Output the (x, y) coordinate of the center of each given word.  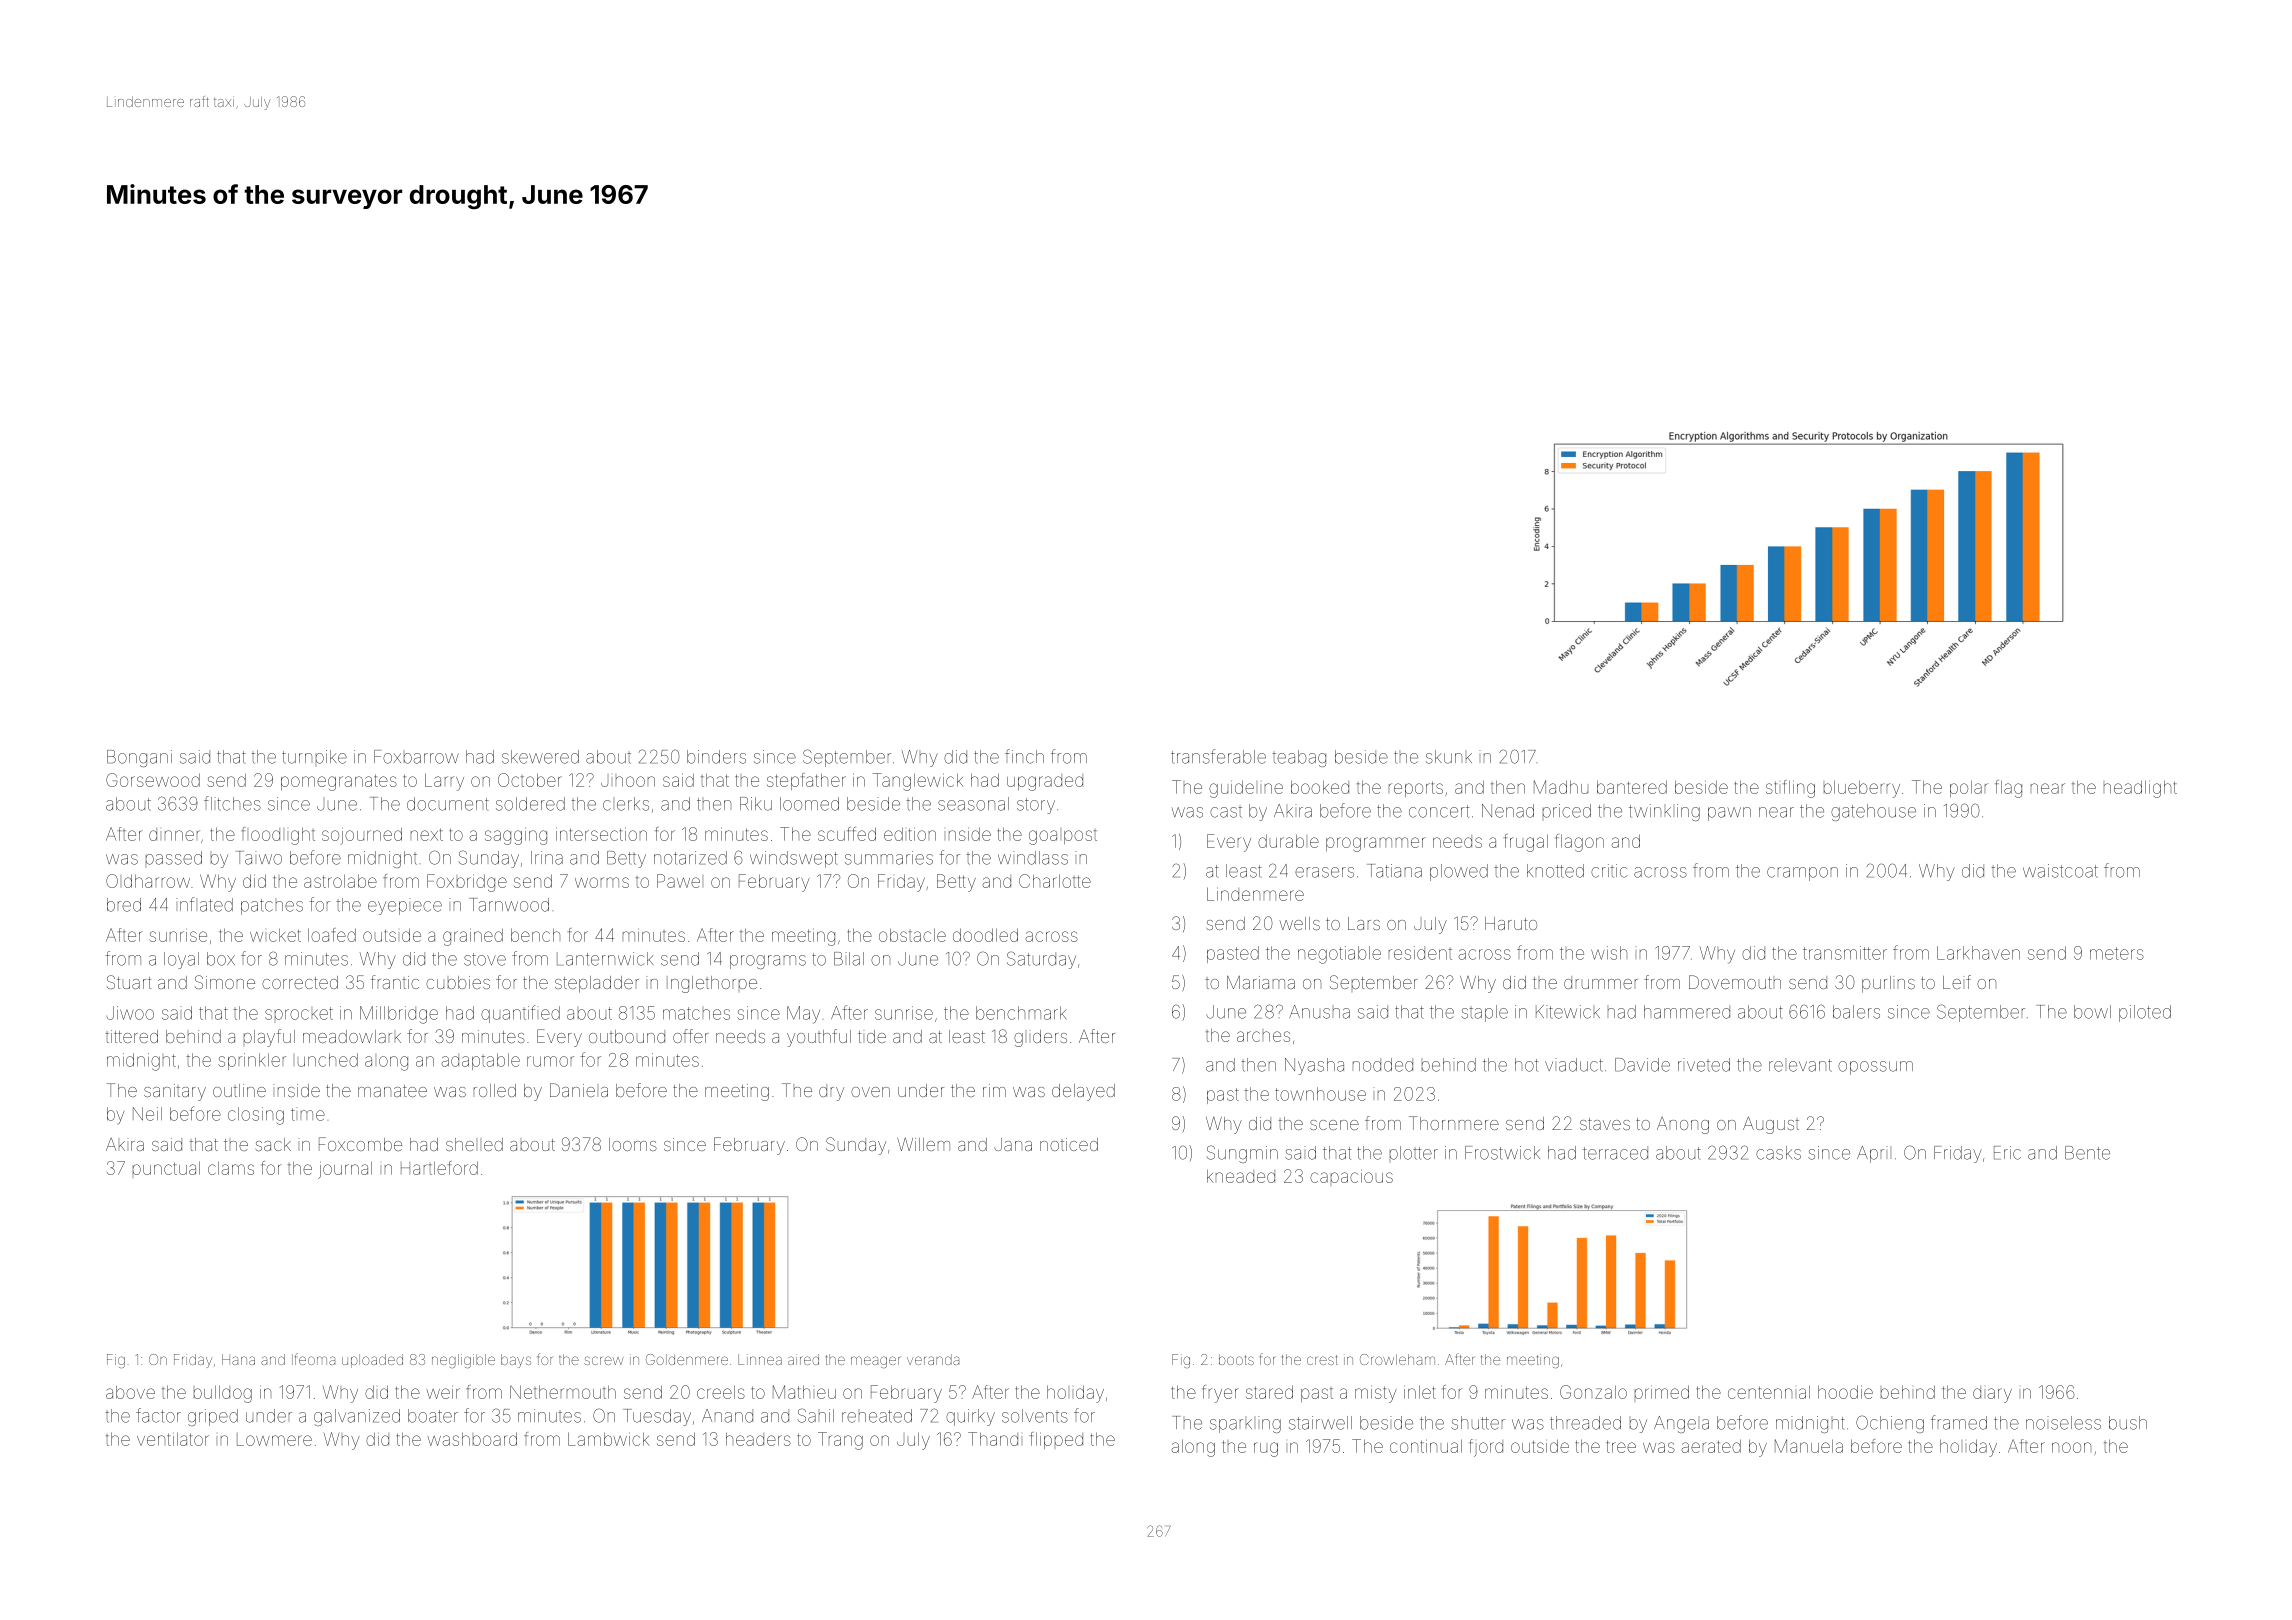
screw (604, 1360)
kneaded (1241, 1176)
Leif (1957, 982)
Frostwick (1502, 1153)
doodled (985, 935)
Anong (1683, 1125)
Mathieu (804, 1392)
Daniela (579, 1090)
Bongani (139, 758)
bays (516, 1361)
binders (716, 757)
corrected (300, 982)
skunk (1449, 757)
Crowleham (1397, 1359)
